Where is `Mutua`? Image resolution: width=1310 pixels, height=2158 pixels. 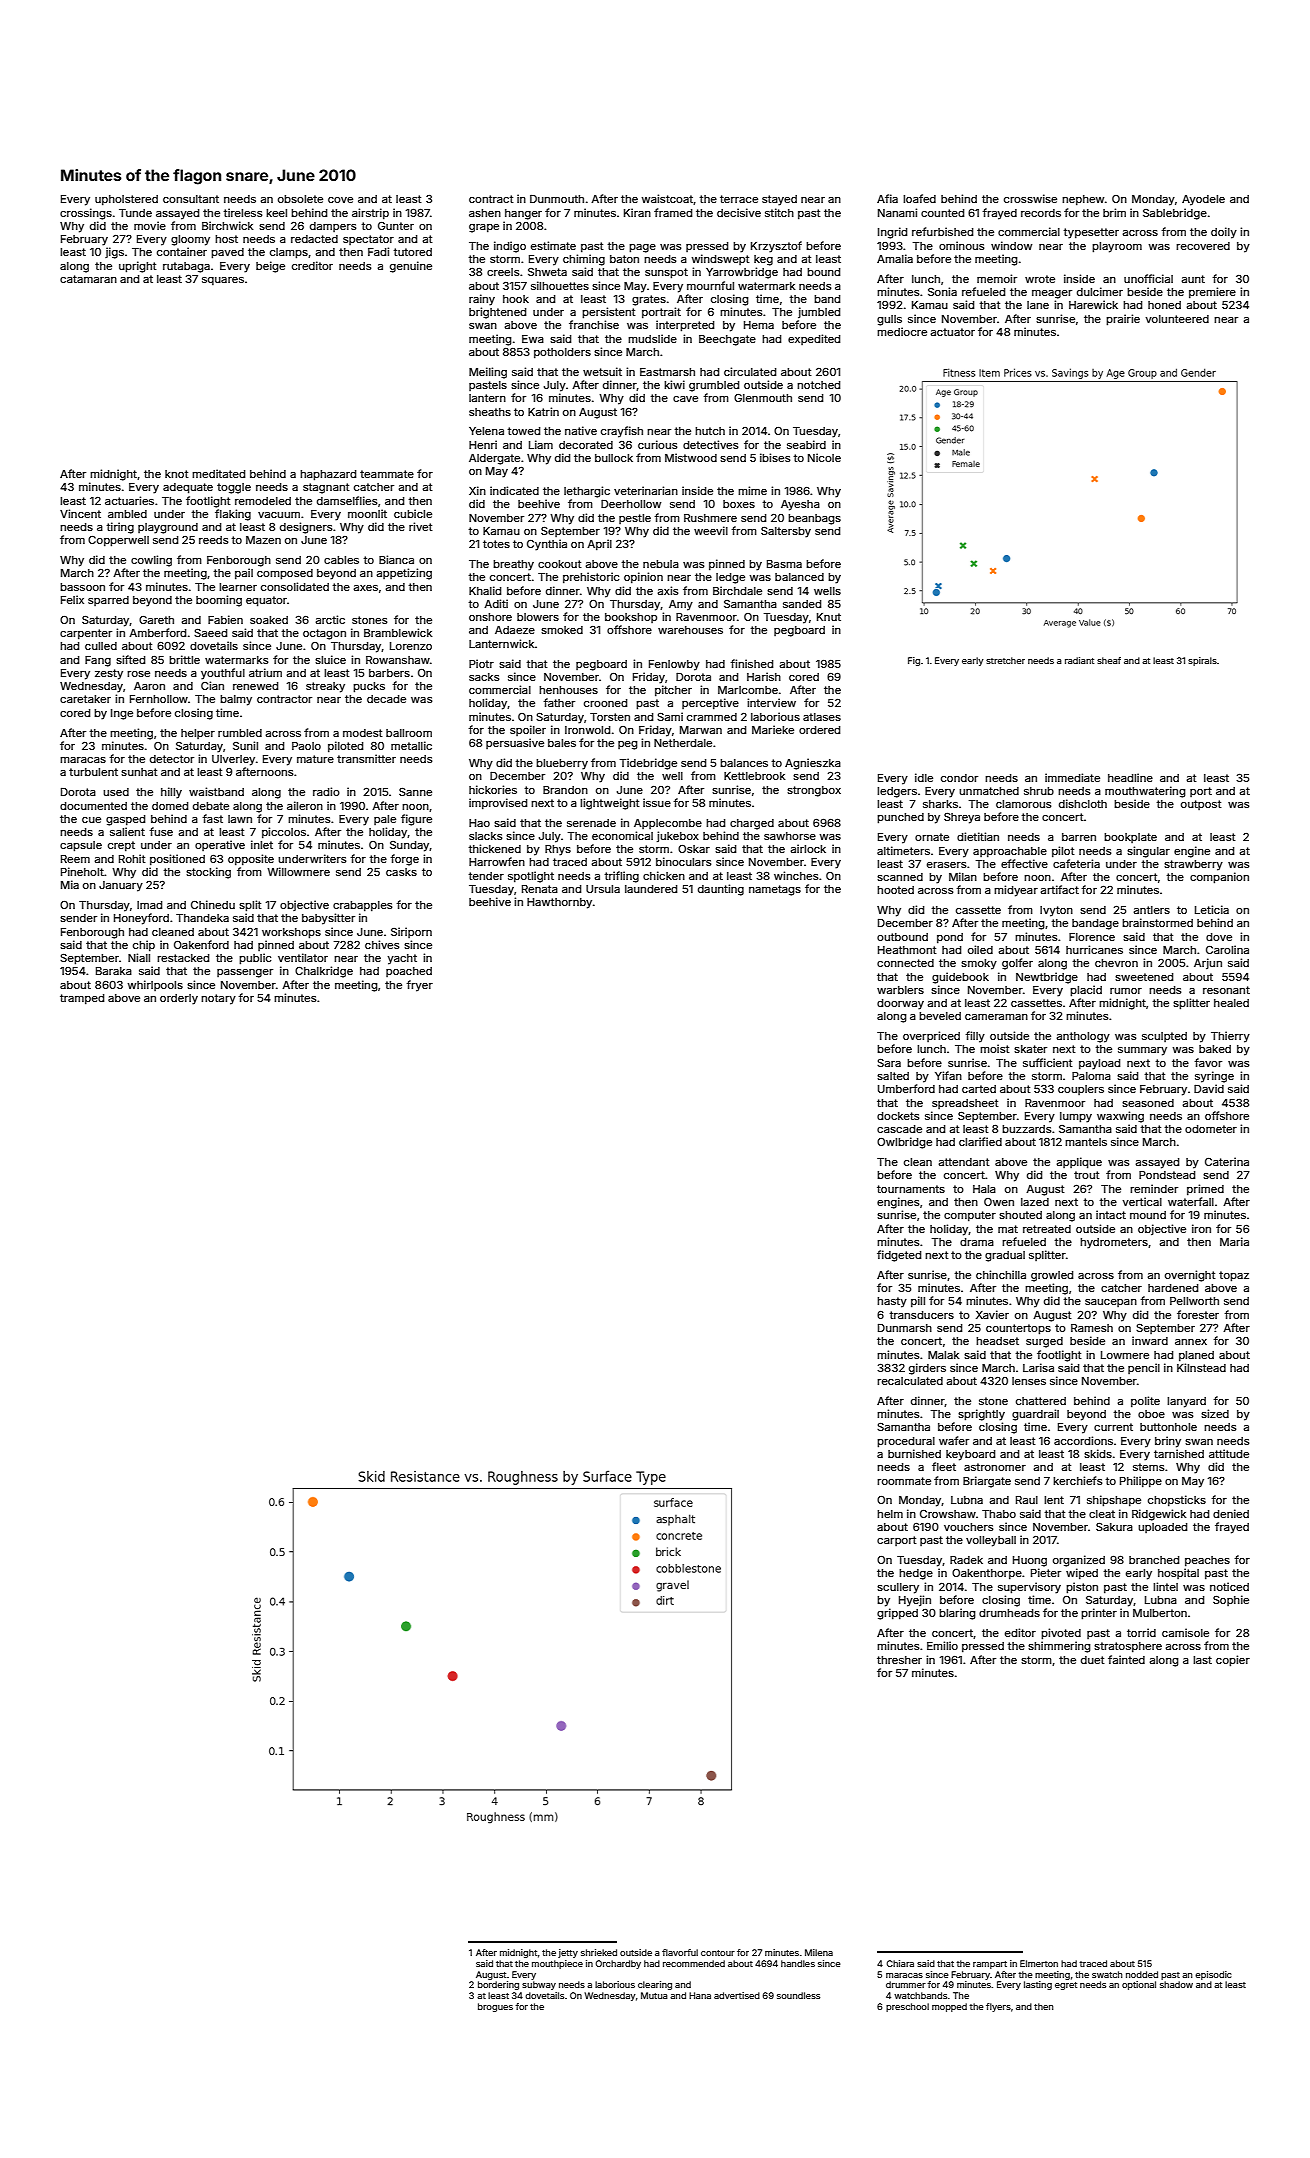 Mutua is located at coordinates (654, 1995).
